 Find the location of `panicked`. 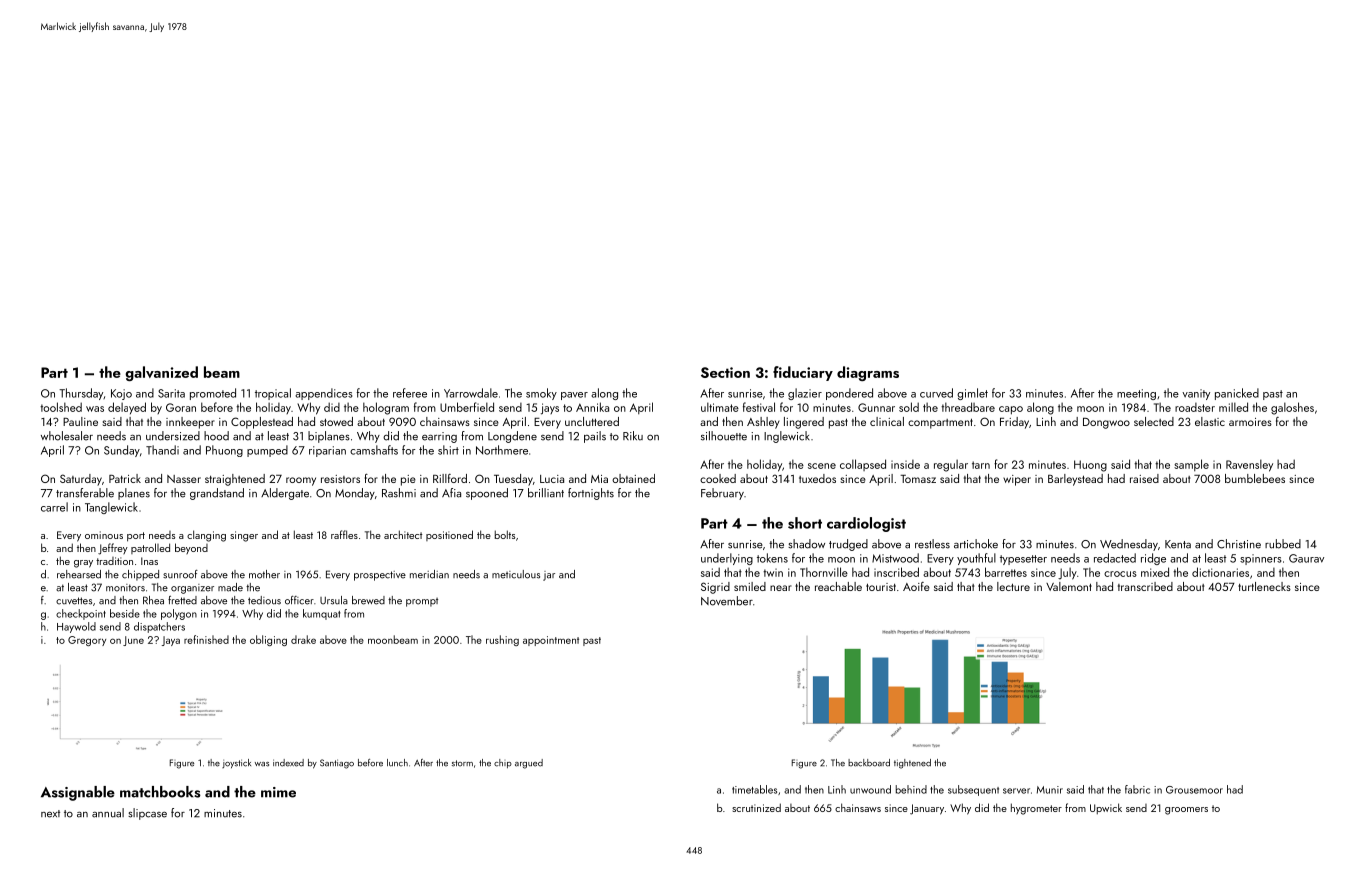

panicked is located at coordinates (1237, 394).
